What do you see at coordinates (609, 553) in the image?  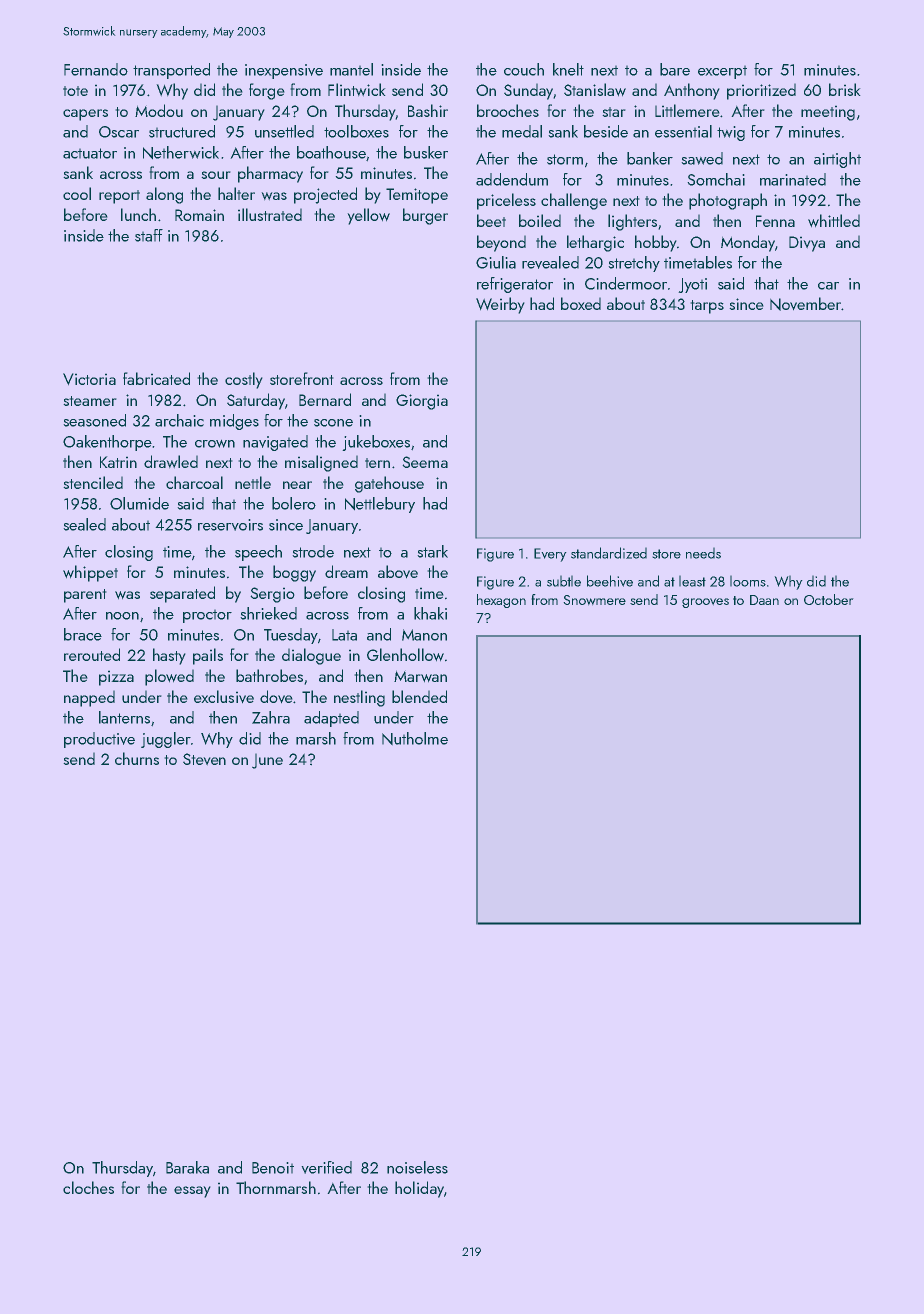 I see `standardized` at bounding box center [609, 553].
